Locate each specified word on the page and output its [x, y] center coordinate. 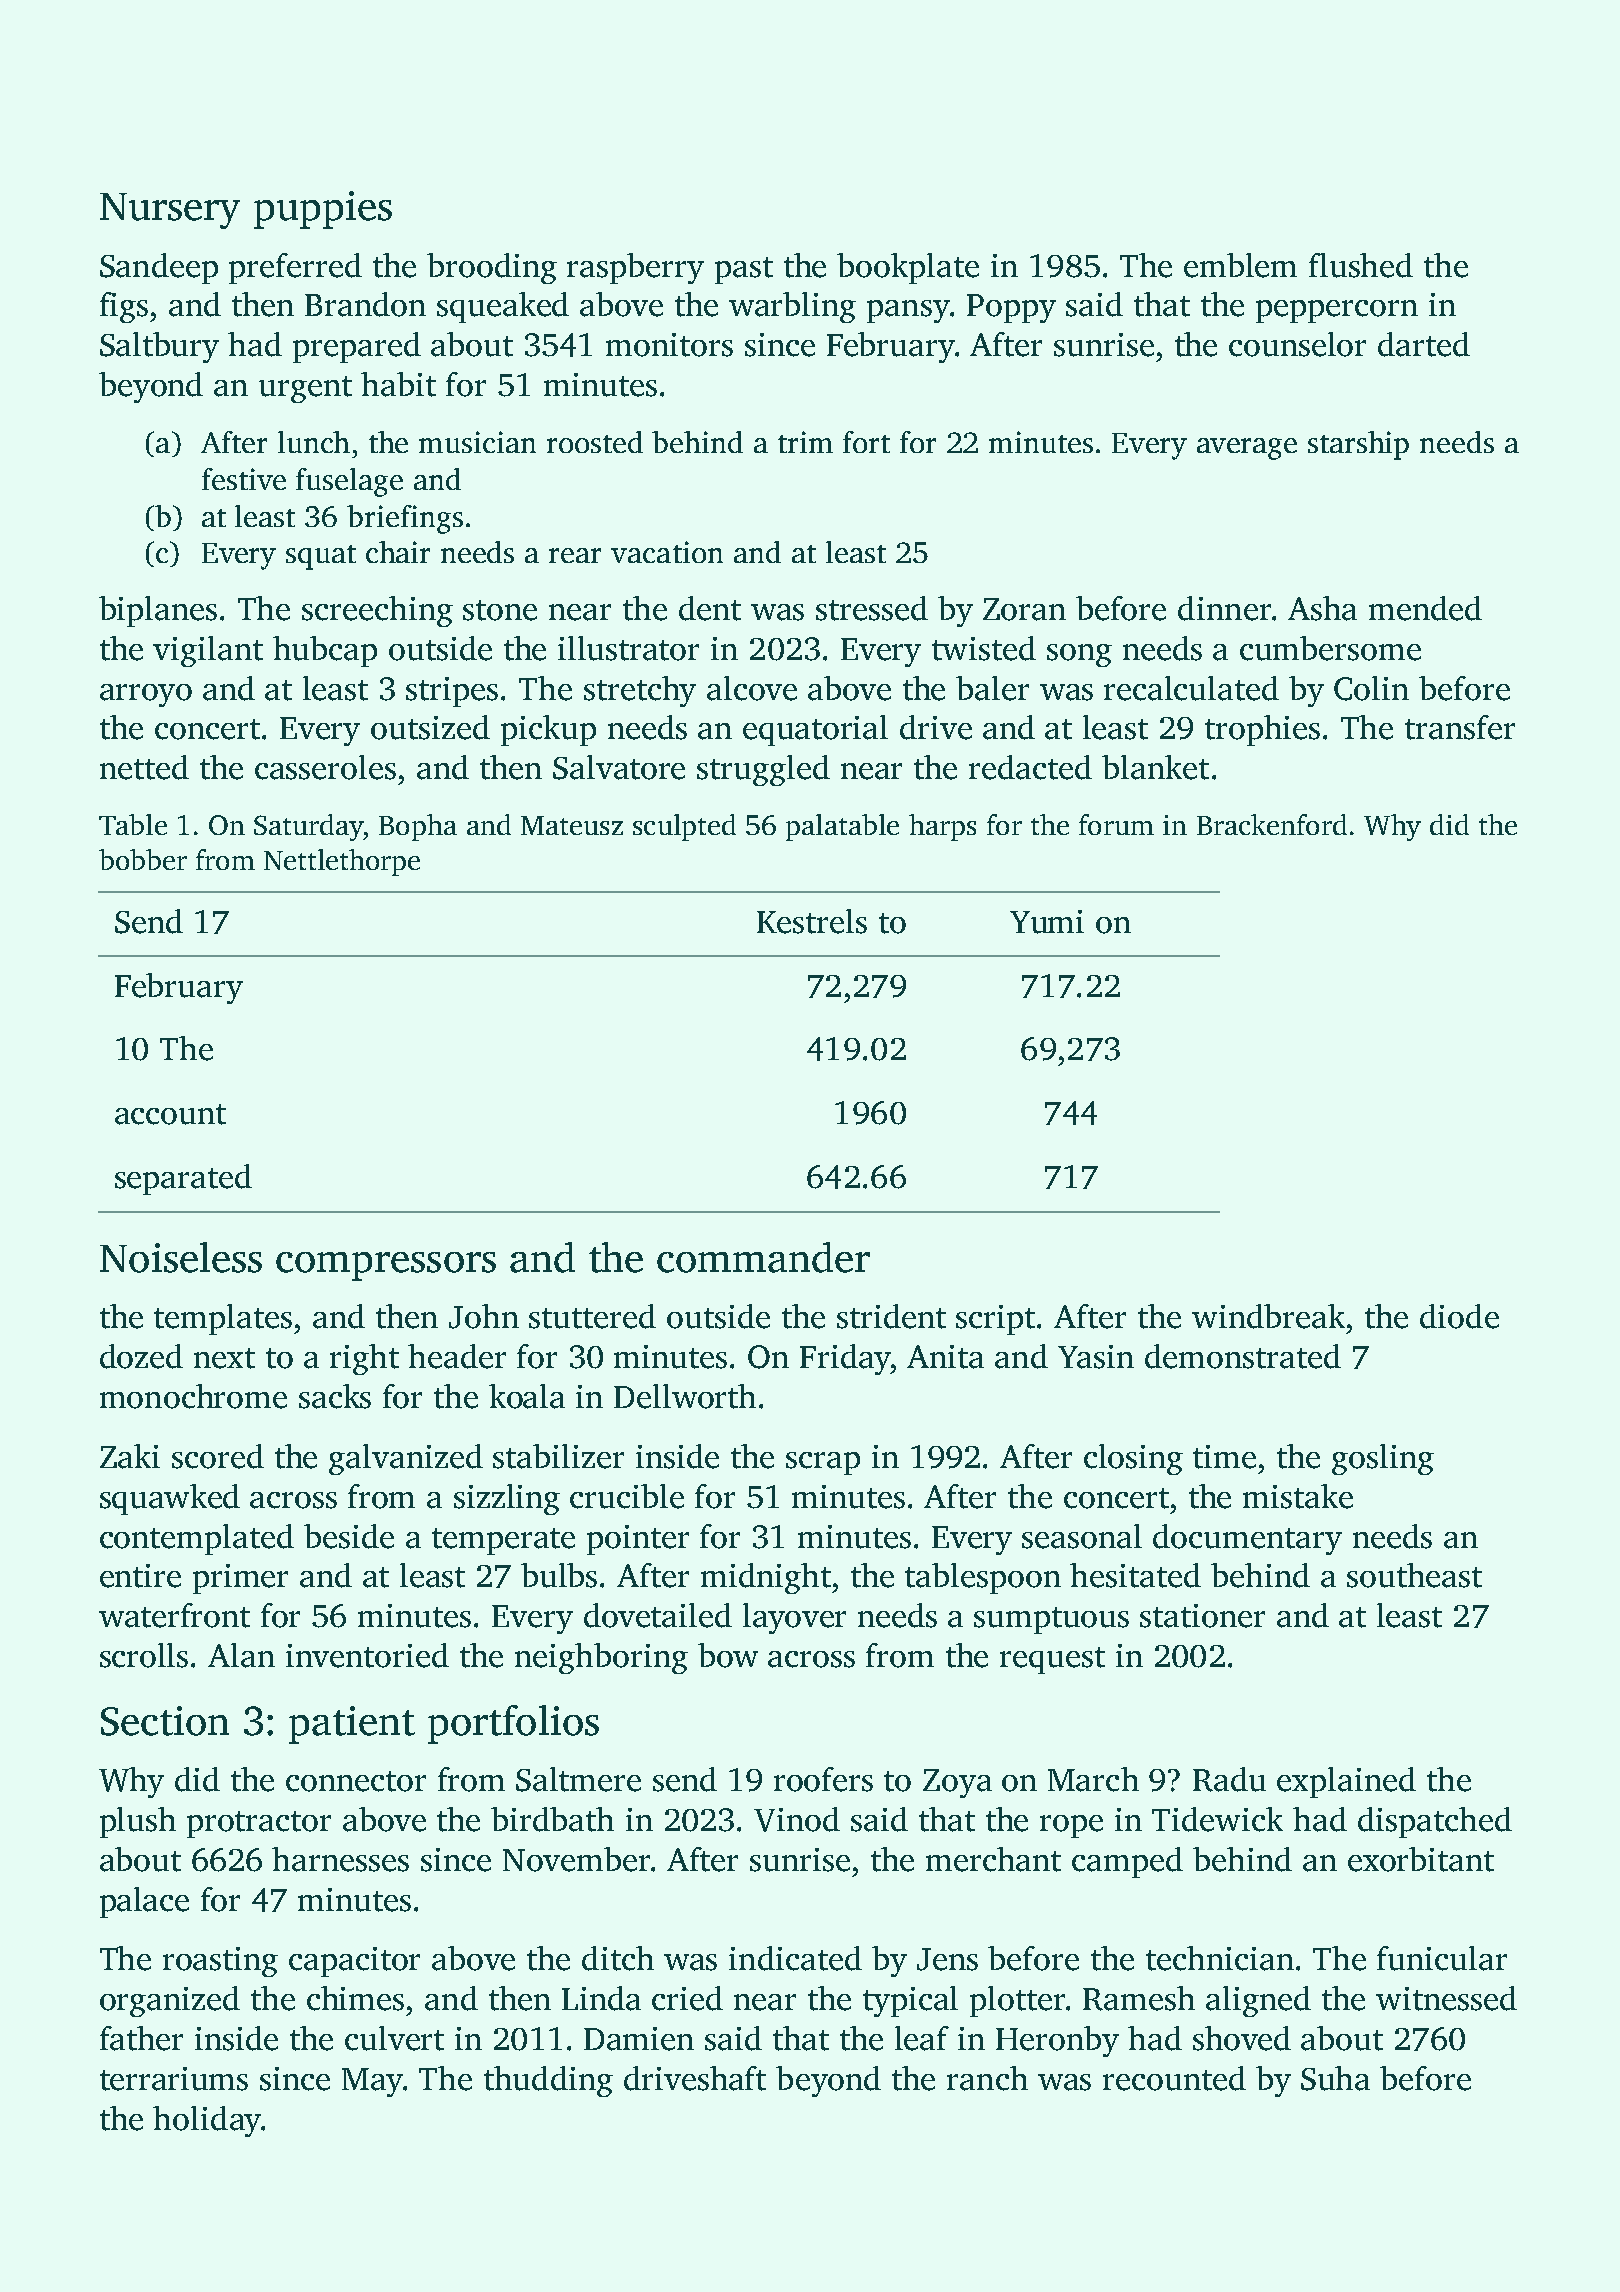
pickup [548, 730]
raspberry [635, 268]
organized [170, 2001]
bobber [143, 859]
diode [1459, 1316]
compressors [386, 1266]
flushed [1361, 265]
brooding [492, 268]
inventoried [367, 1655]
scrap [823, 1463]
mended [1425, 608]
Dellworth [685, 1396]
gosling [1383, 1459]
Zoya [957, 1783]
